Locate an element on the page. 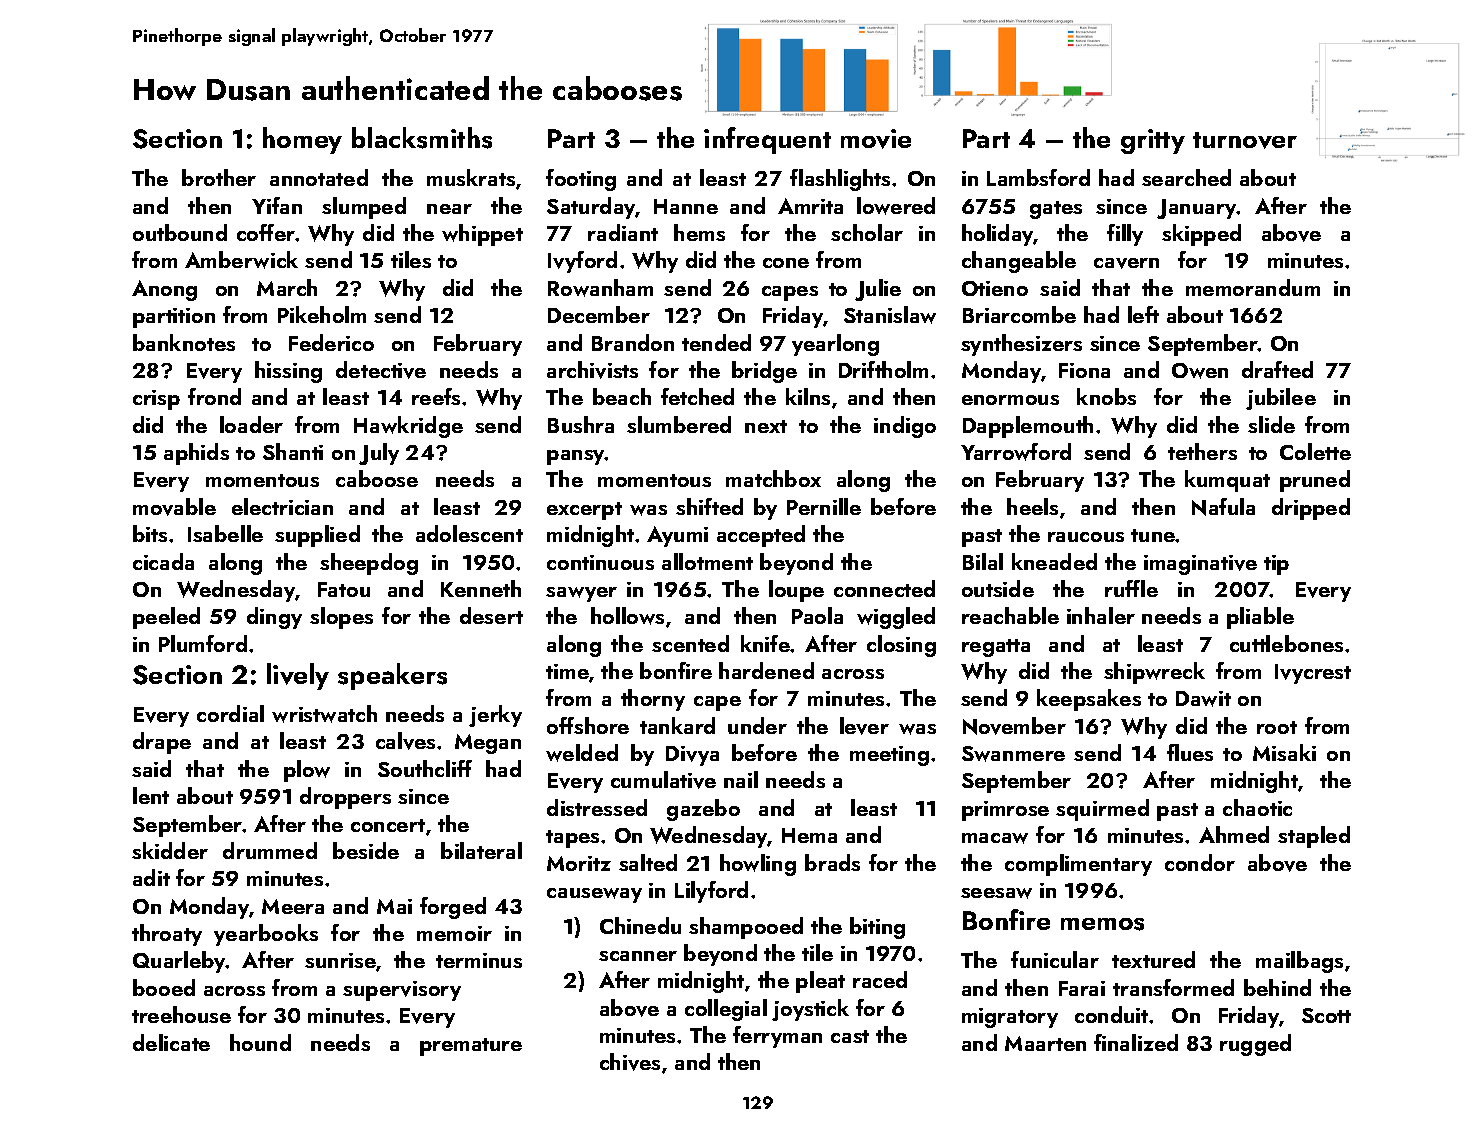  tip is located at coordinates (1276, 565).
